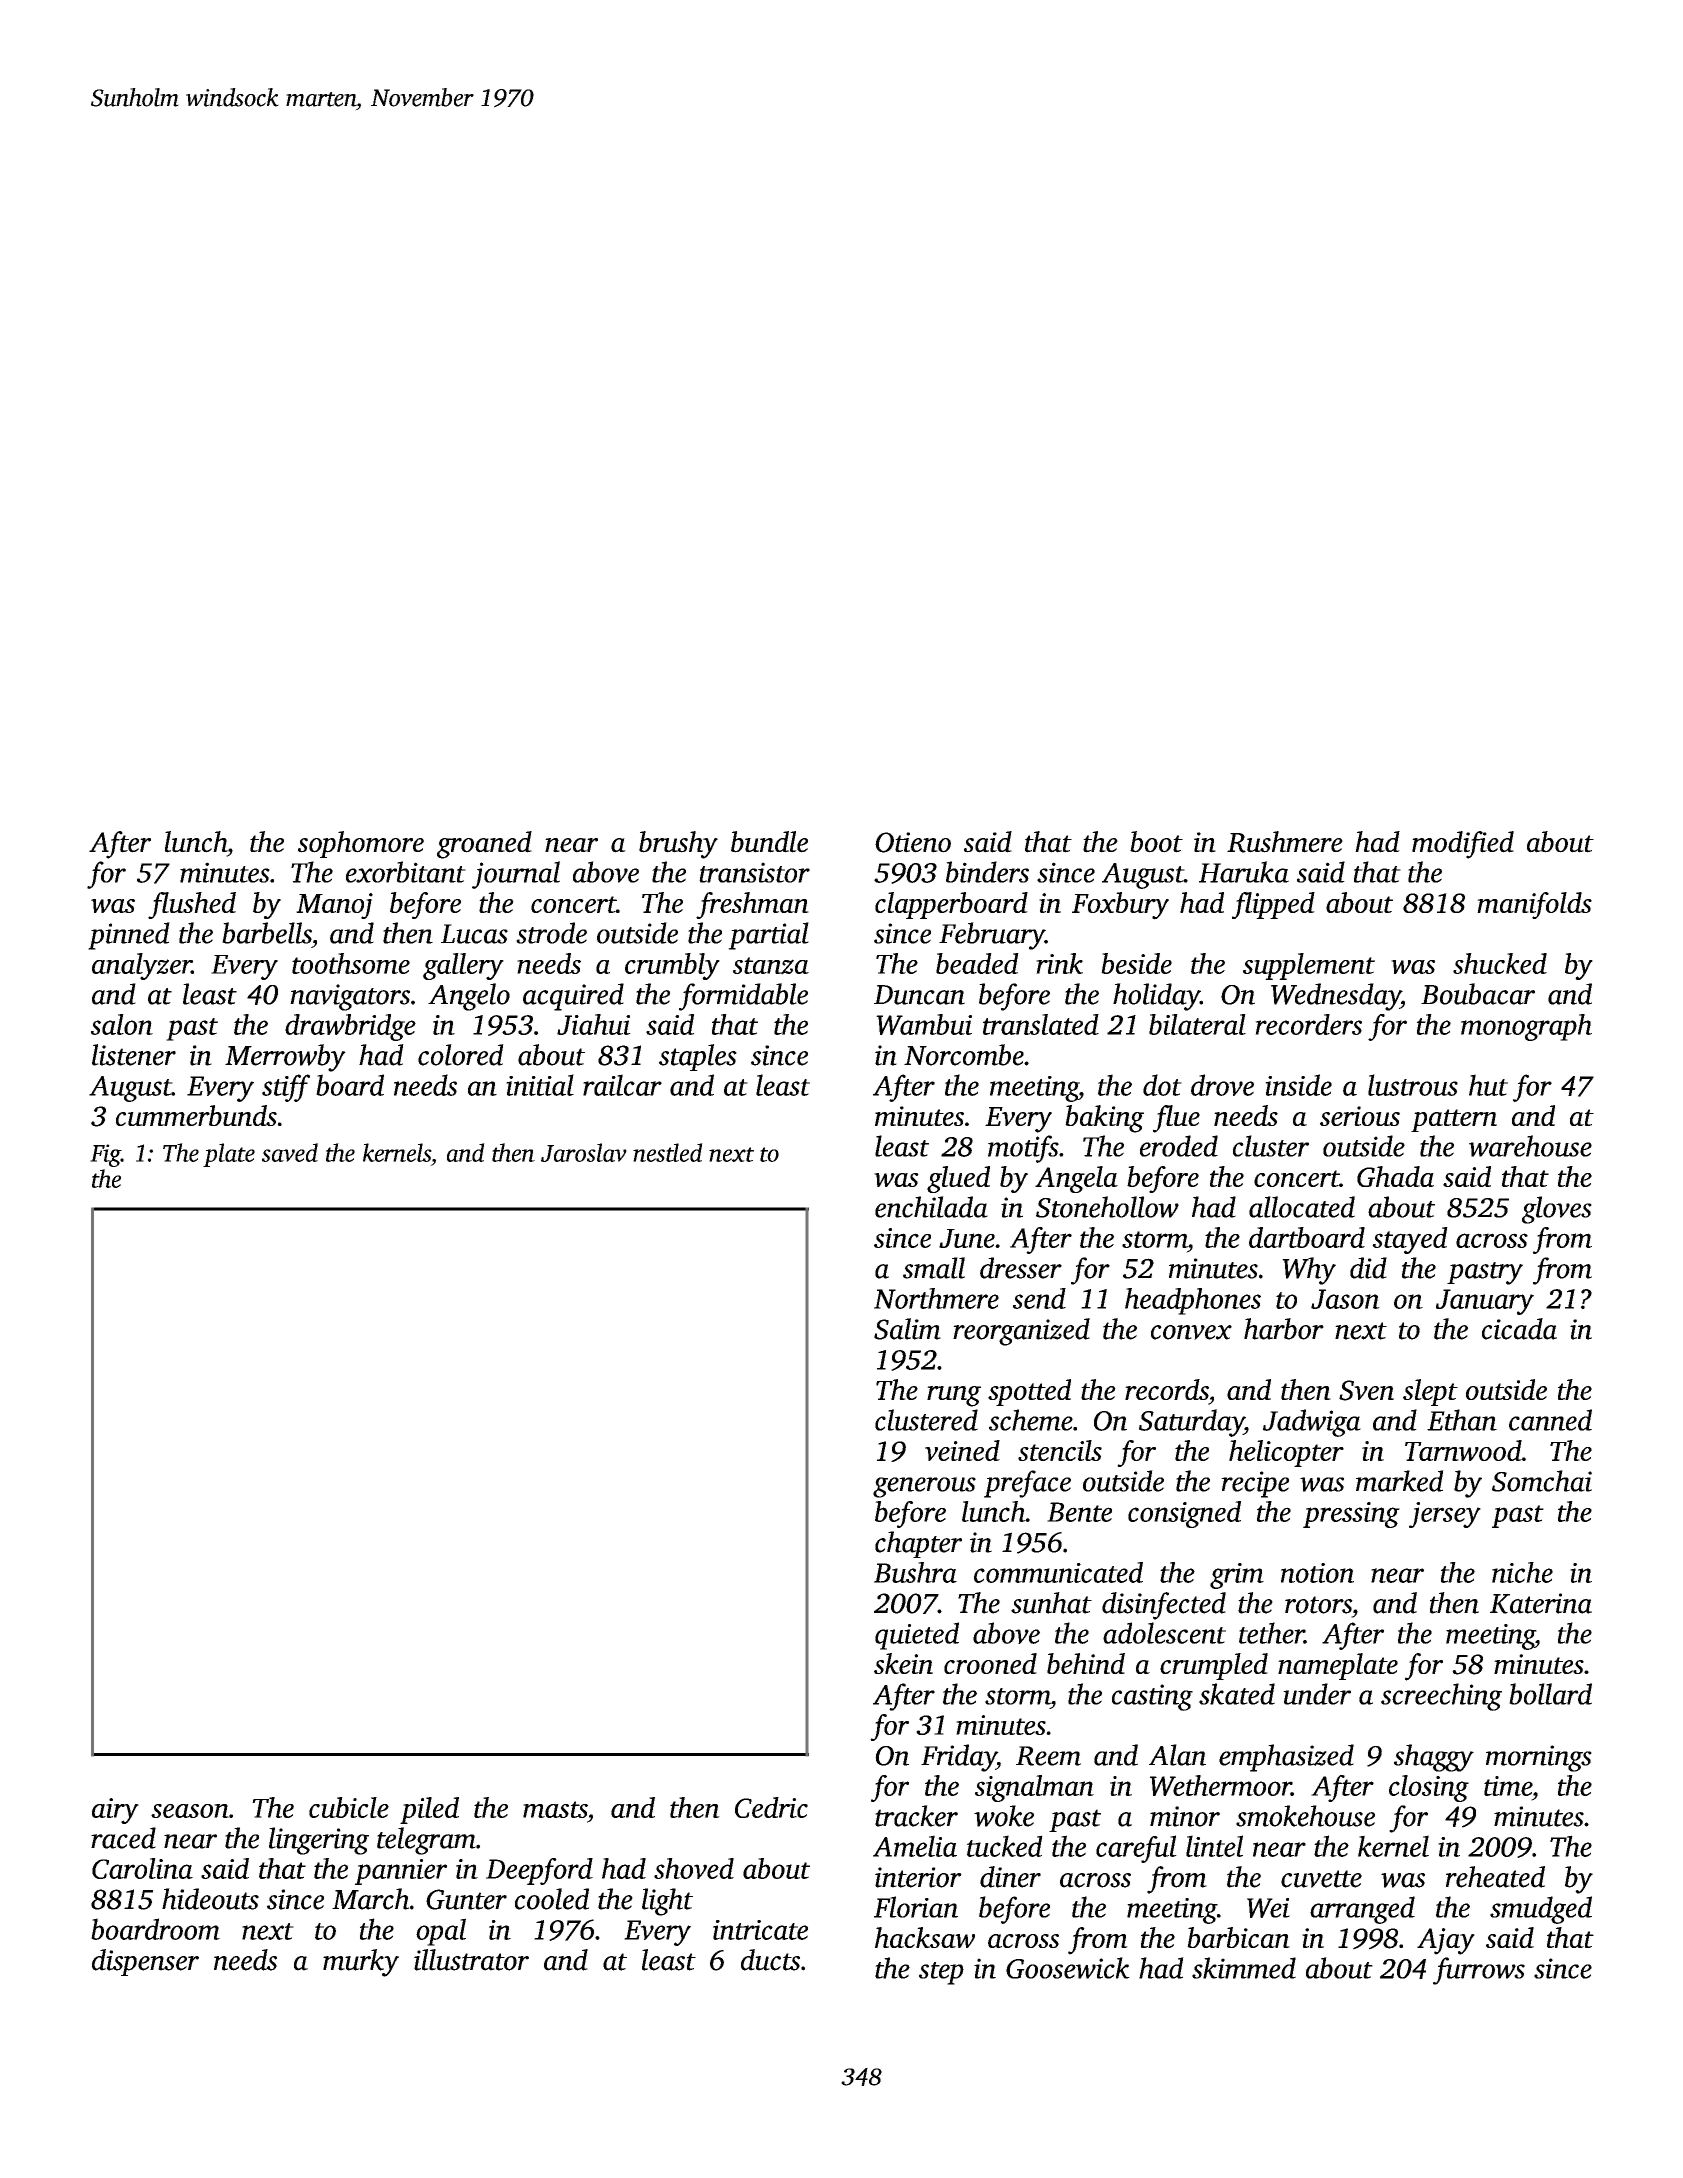 This screenshot has width=1683, height=2178. What do you see at coordinates (1136, 1849) in the screenshot?
I see `careful` at bounding box center [1136, 1849].
